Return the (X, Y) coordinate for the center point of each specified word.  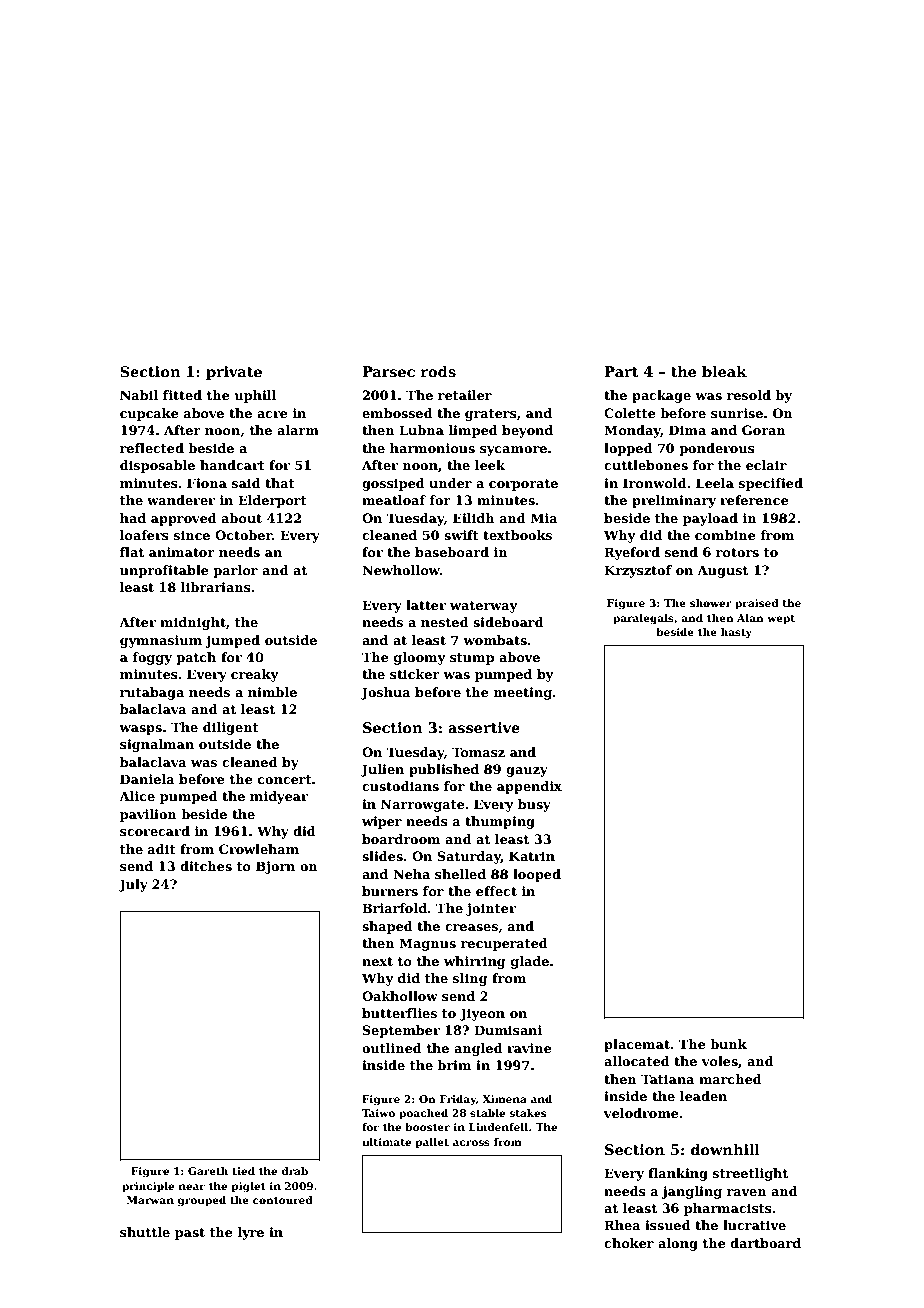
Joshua (386, 693)
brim (454, 1065)
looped (537, 875)
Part (621, 371)
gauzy (527, 772)
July (133, 885)
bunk (728, 1044)
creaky (255, 675)
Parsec (388, 371)
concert (285, 779)
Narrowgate (423, 805)
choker (629, 1243)
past (190, 1234)
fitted (182, 395)
